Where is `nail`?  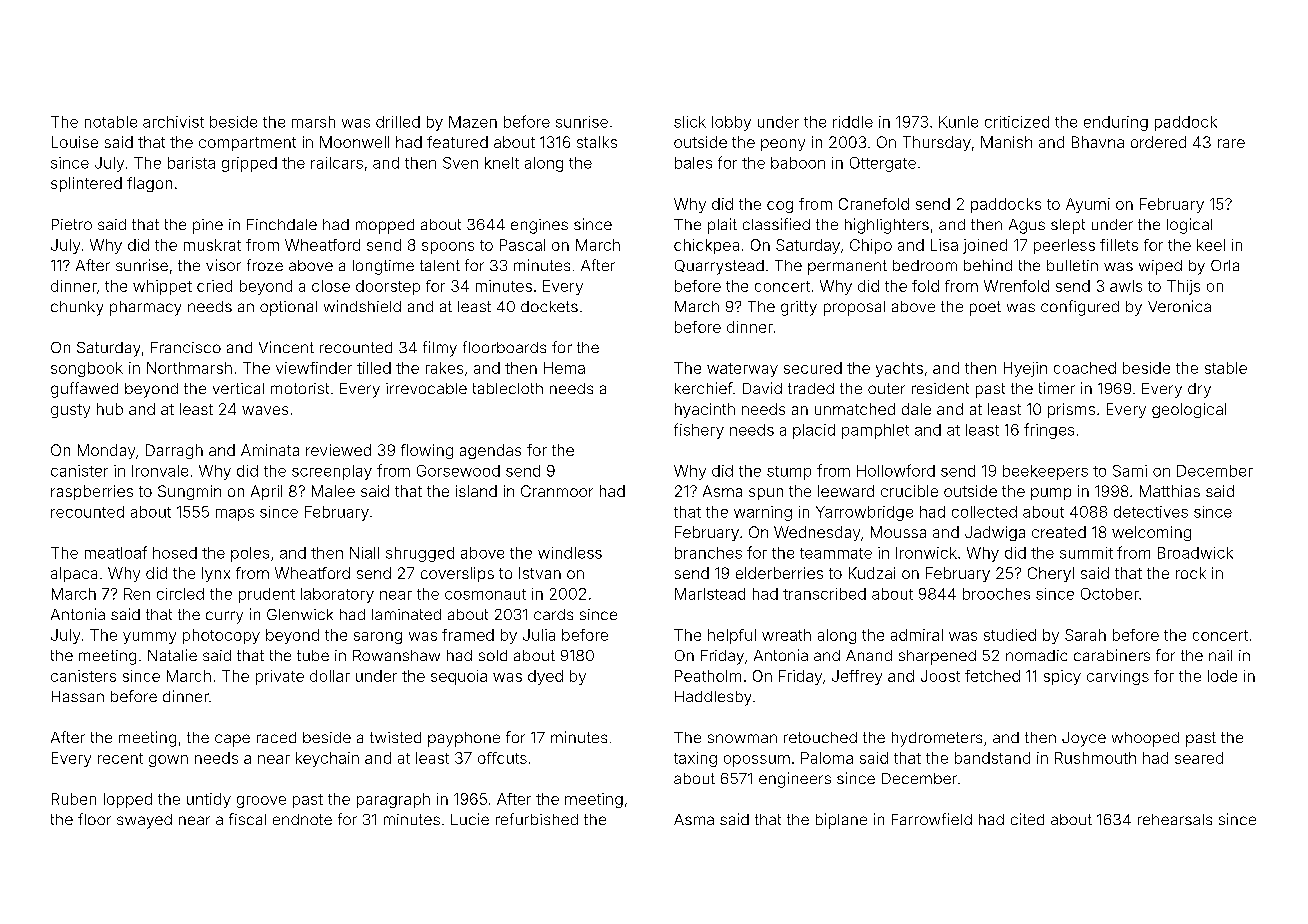
nail is located at coordinates (1220, 655).
